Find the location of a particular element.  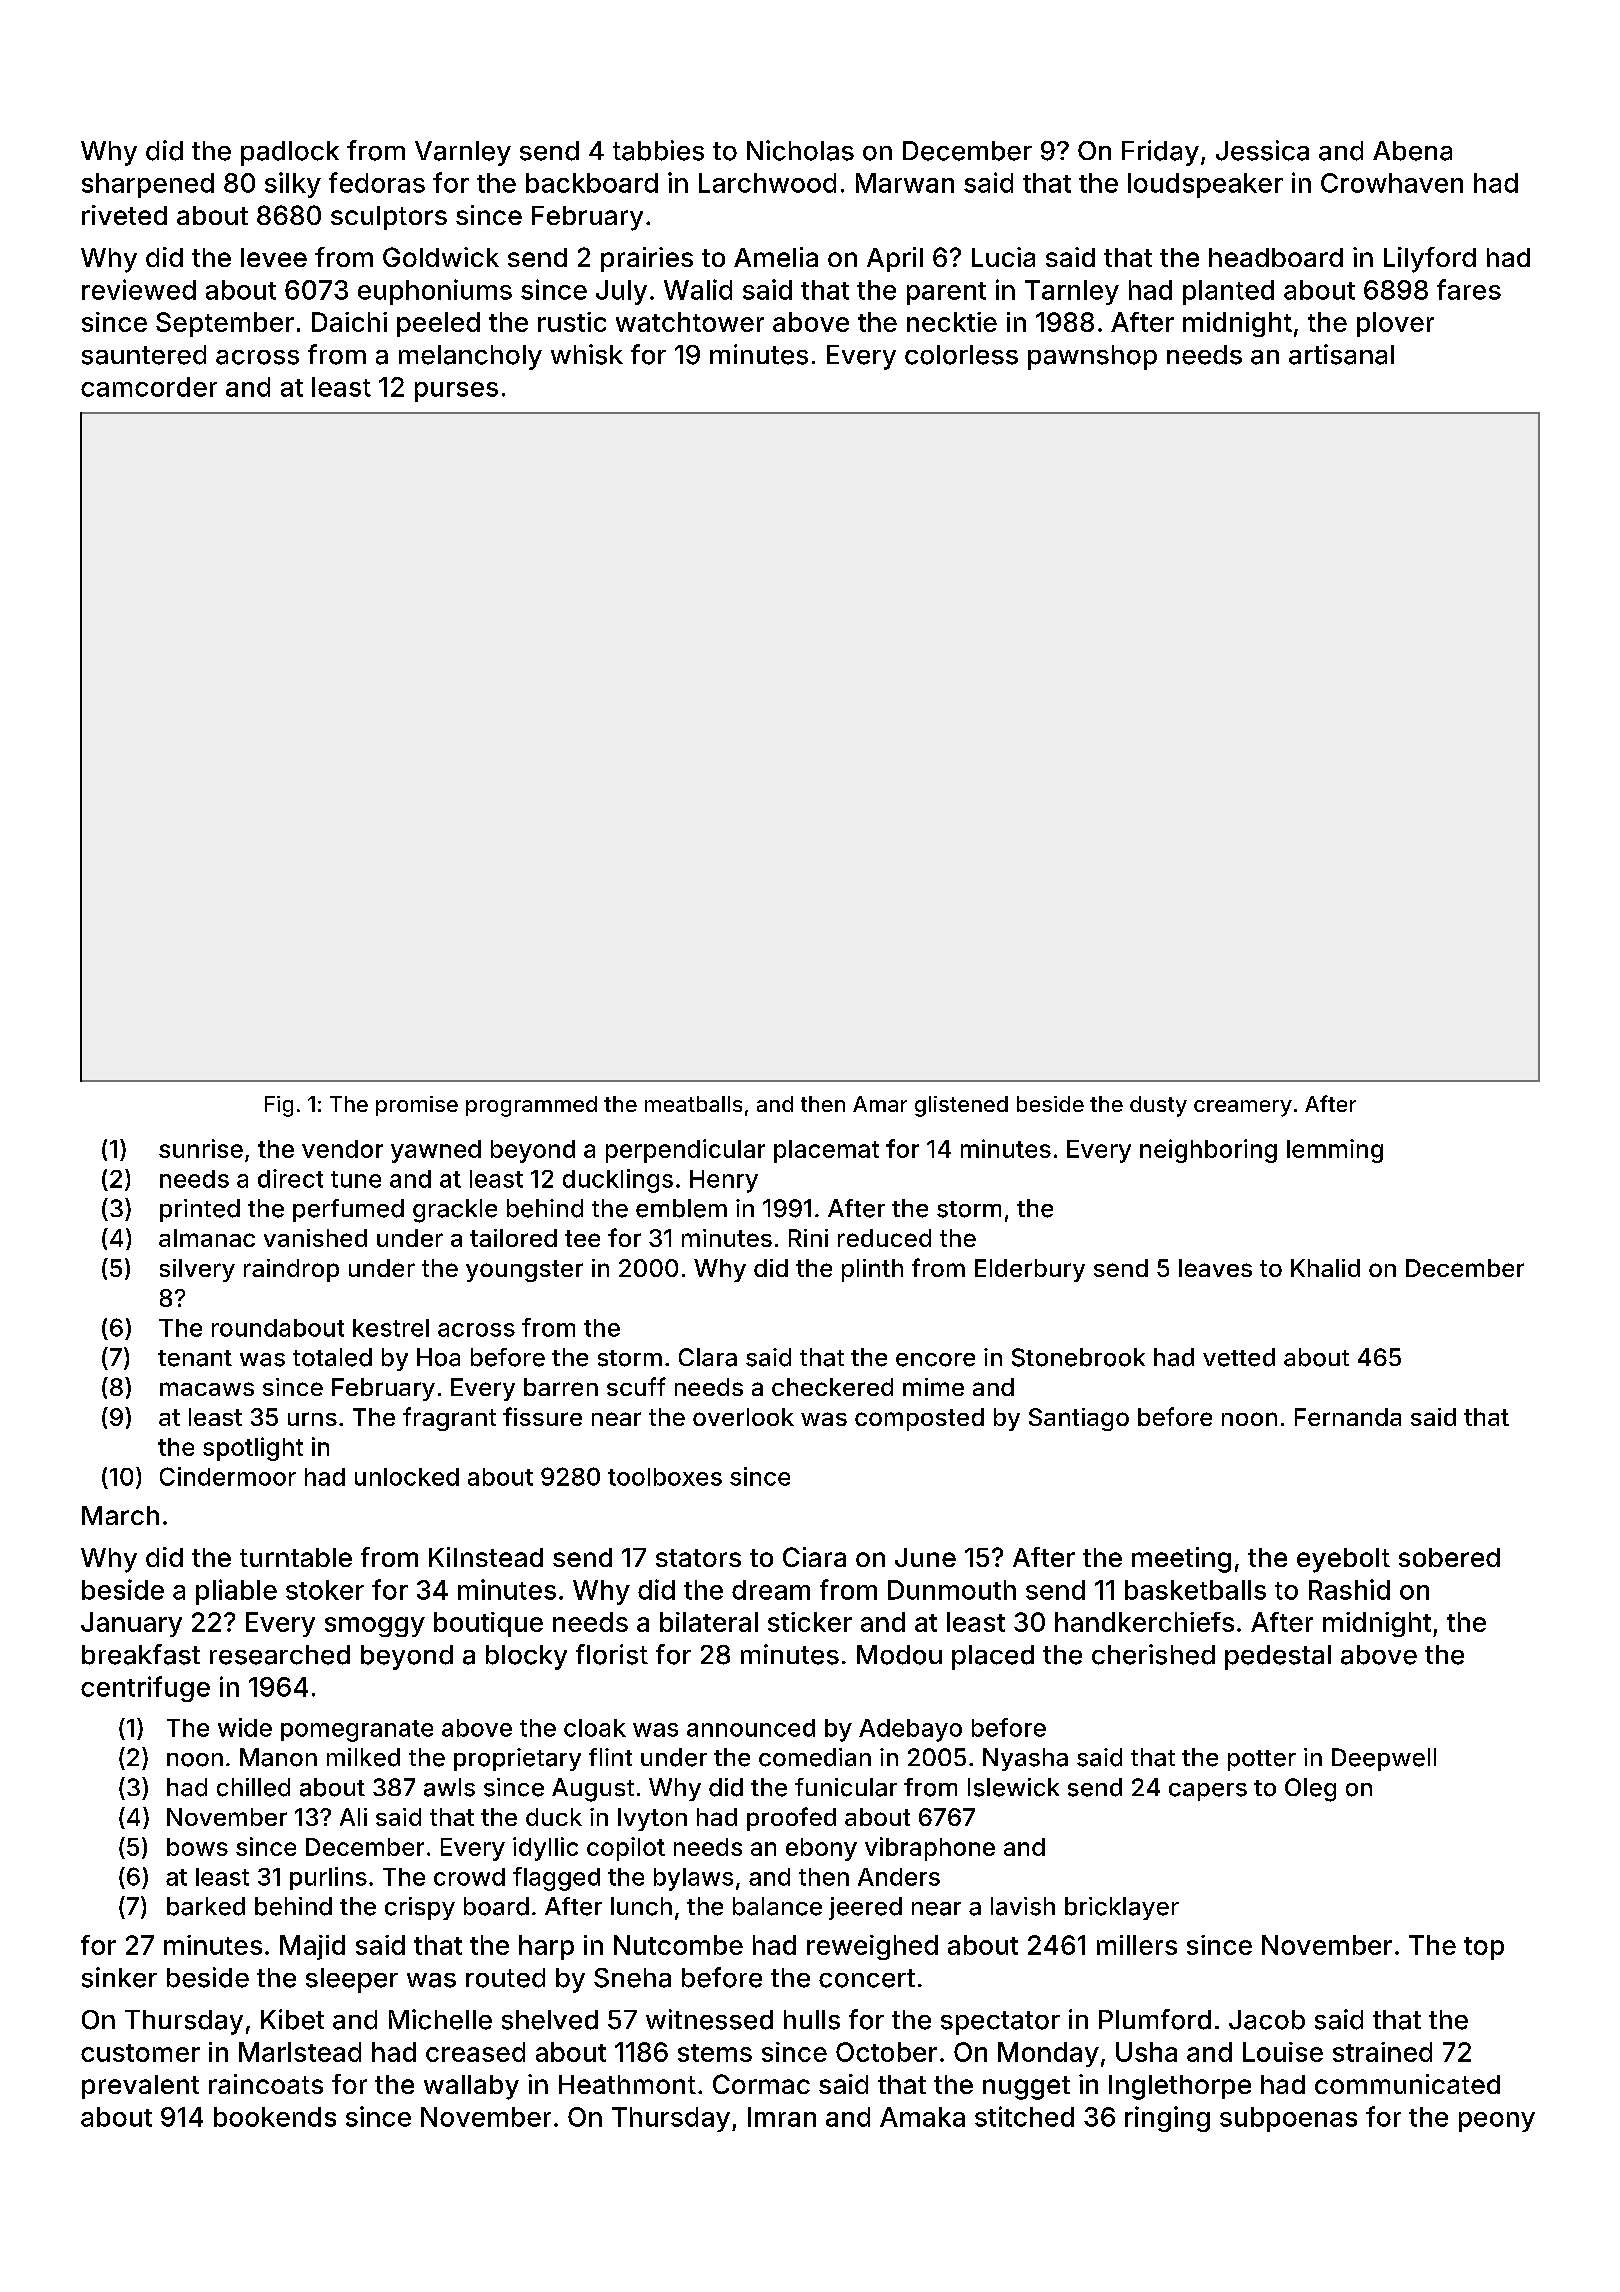

colorless is located at coordinates (961, 355).
